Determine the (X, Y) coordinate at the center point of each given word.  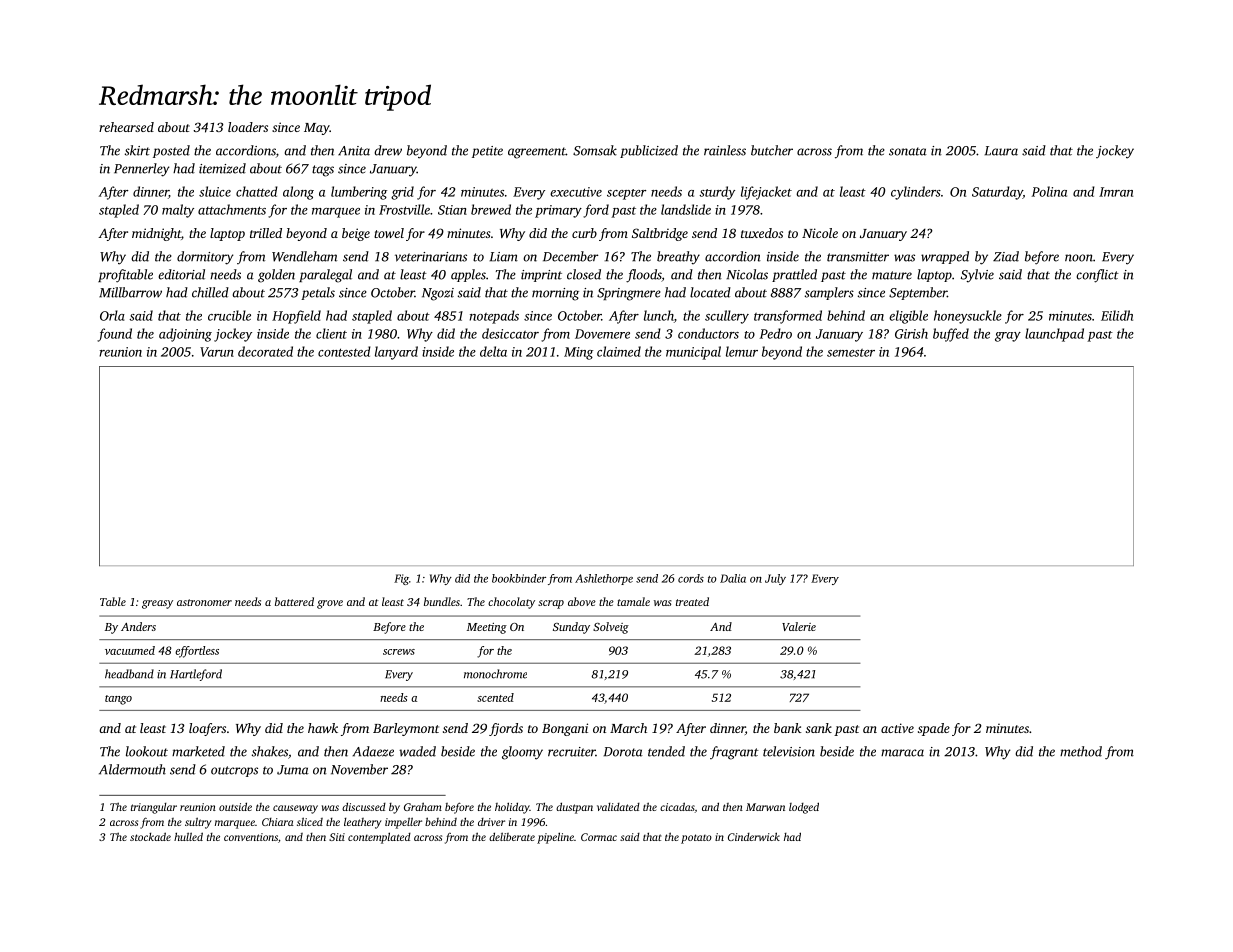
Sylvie (977, 276)
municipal (693, 353)
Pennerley (142, 170)
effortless (197, 652)
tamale (633, 601)
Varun (217, 352)
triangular (154, 808)
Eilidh (1117, 315)
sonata (908, 151)
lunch (659, 315)
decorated (265, 351)
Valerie (799, 626)
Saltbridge (660, 234)
